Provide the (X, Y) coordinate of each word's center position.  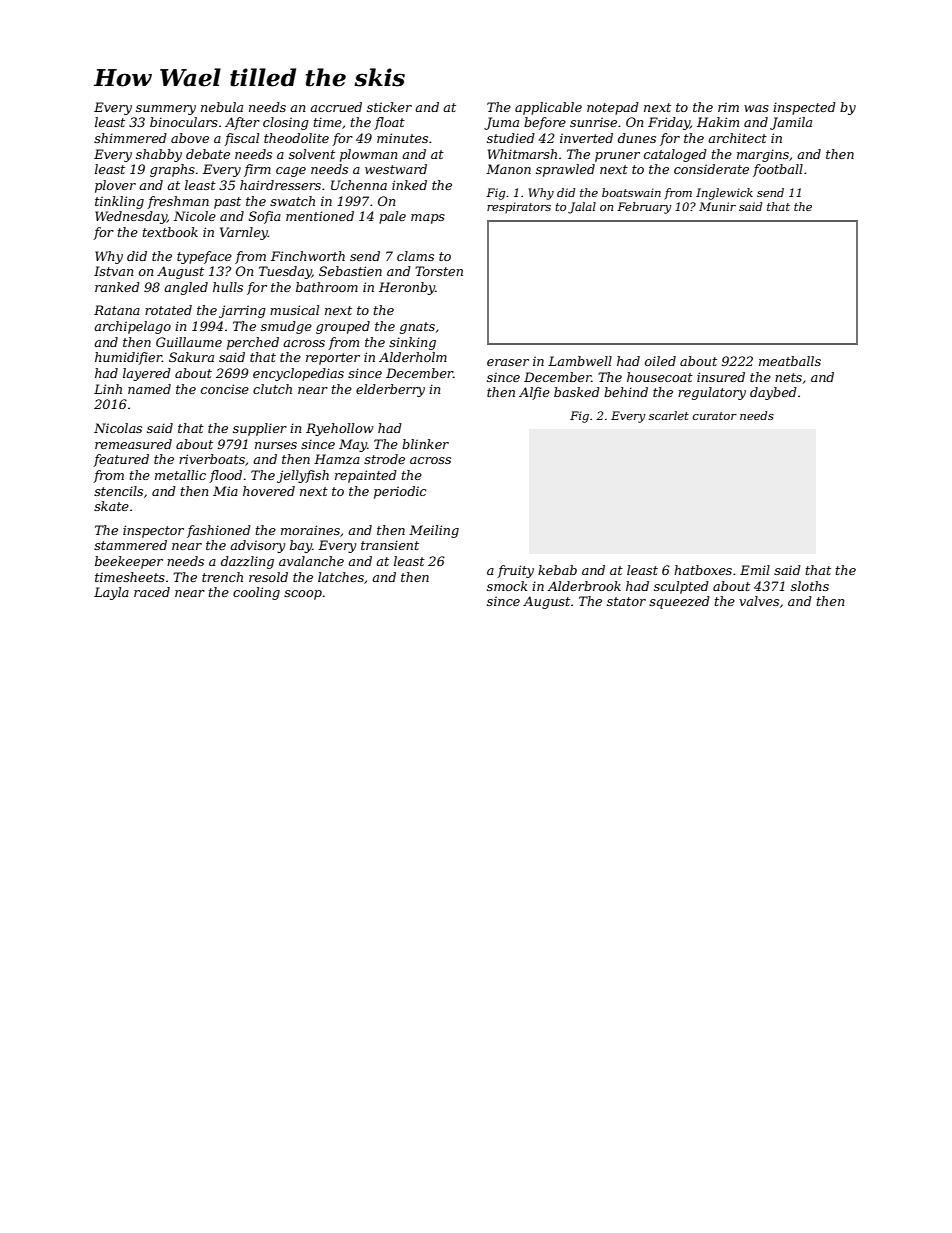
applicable (548, 108)
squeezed (679, 602)
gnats (417, 328)
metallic (180, 475)
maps (428, 219)
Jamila (791, 123)
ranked (117, 287)
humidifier (128, 358)
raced (152, 592)
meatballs (790, 361)
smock (507, 586)
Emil (755, 570)
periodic (400, 492)
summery (166, 110)
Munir (717, 206)
